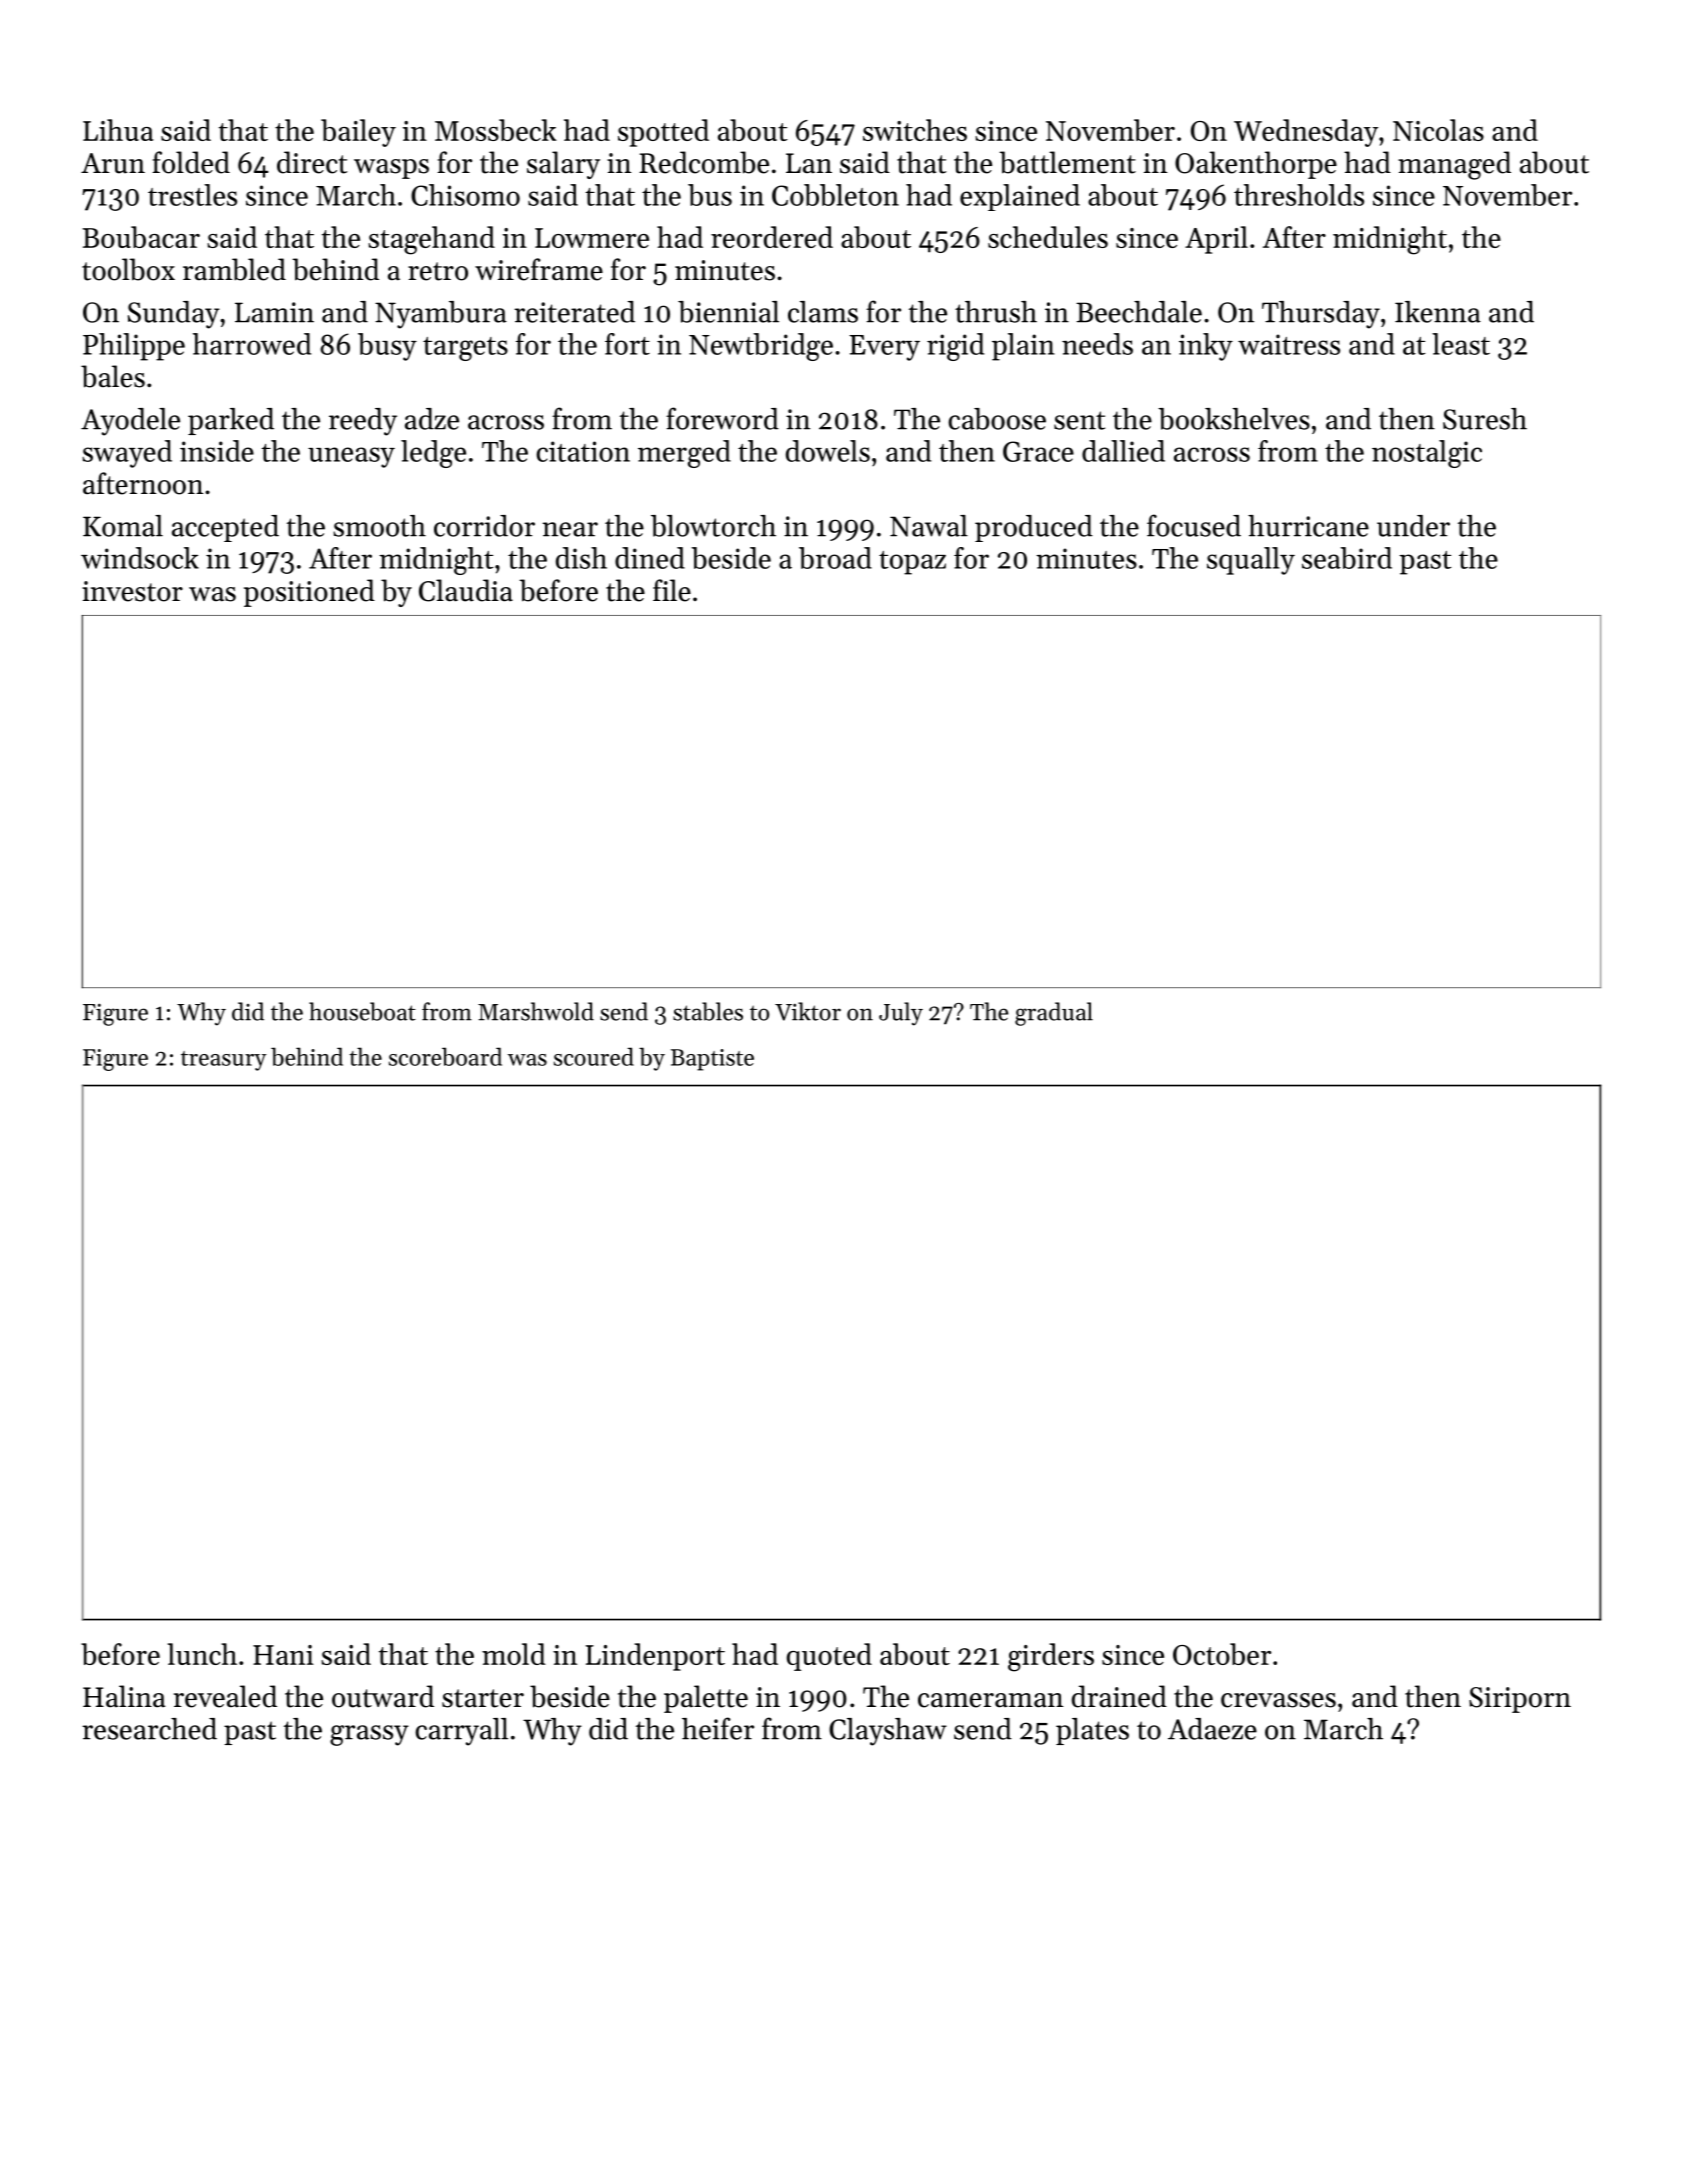 Image resolution: width=1683 pixels, height=2178 pixels. I want to click on rigid, so click(955, 347).
